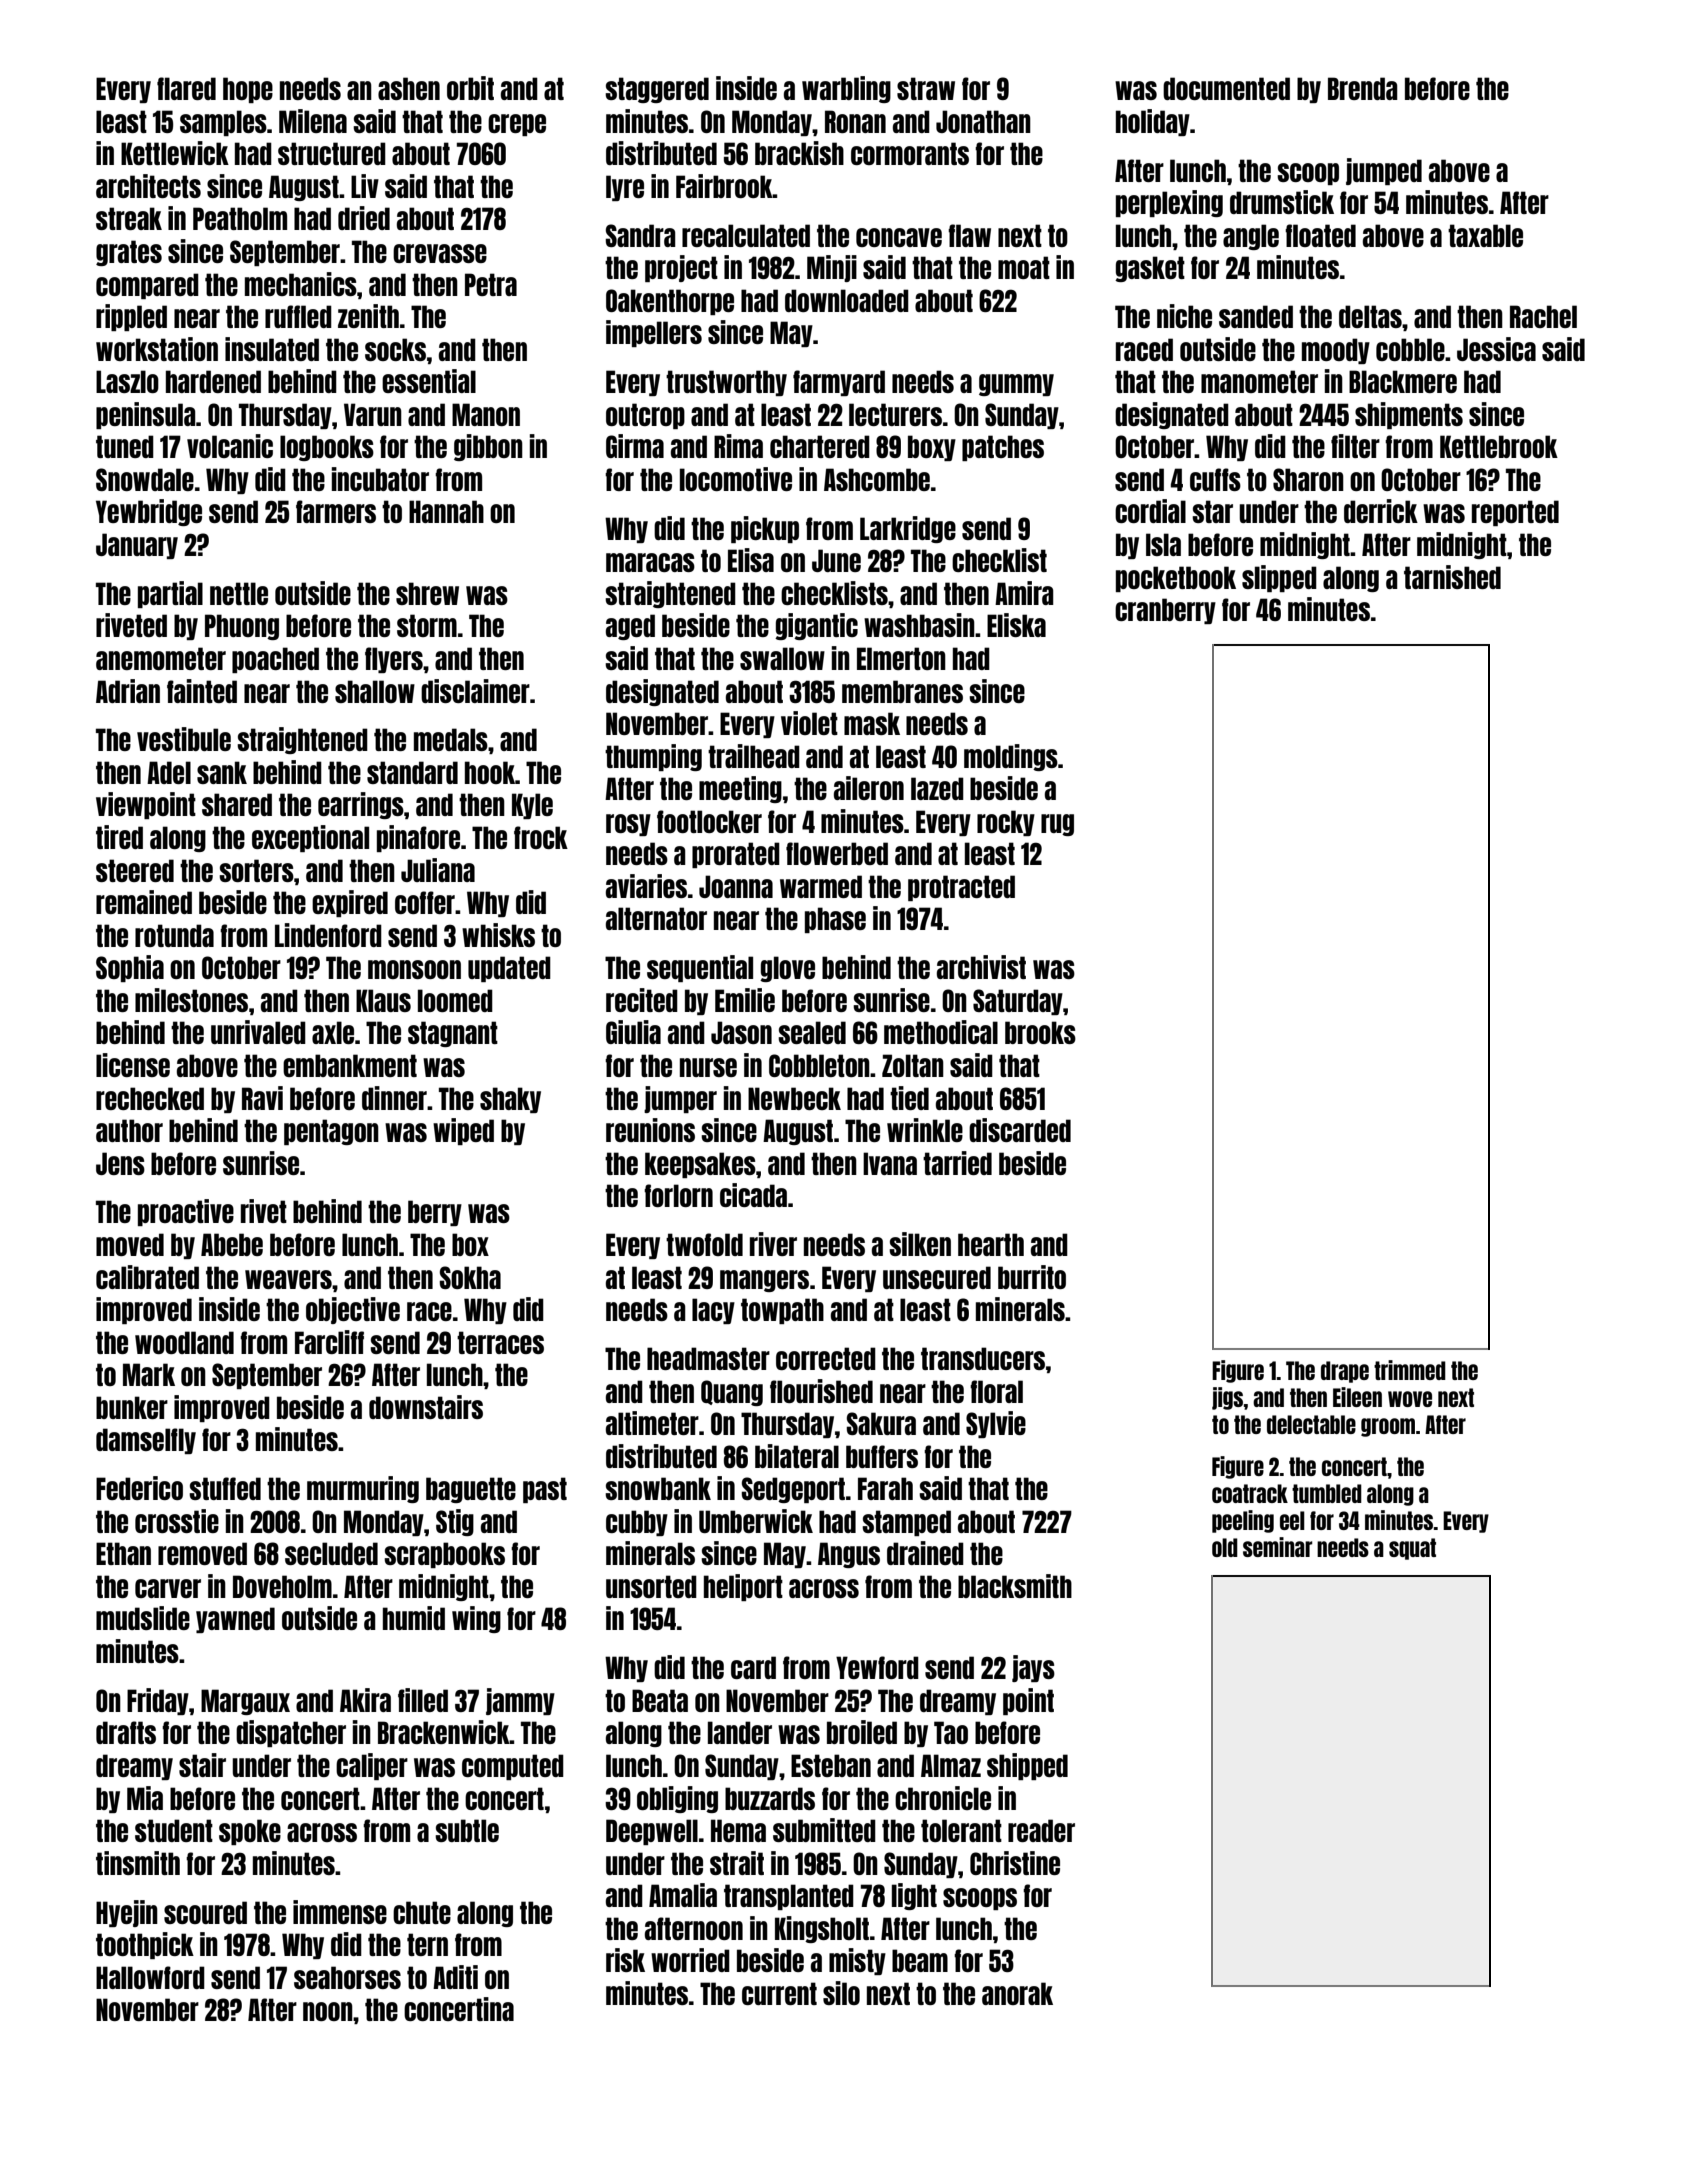 The width and height of the screenshot is (1683, 2178). Describe the element at coordinates (1410, 1399) in the screenshot. I see `wove` at that location.
